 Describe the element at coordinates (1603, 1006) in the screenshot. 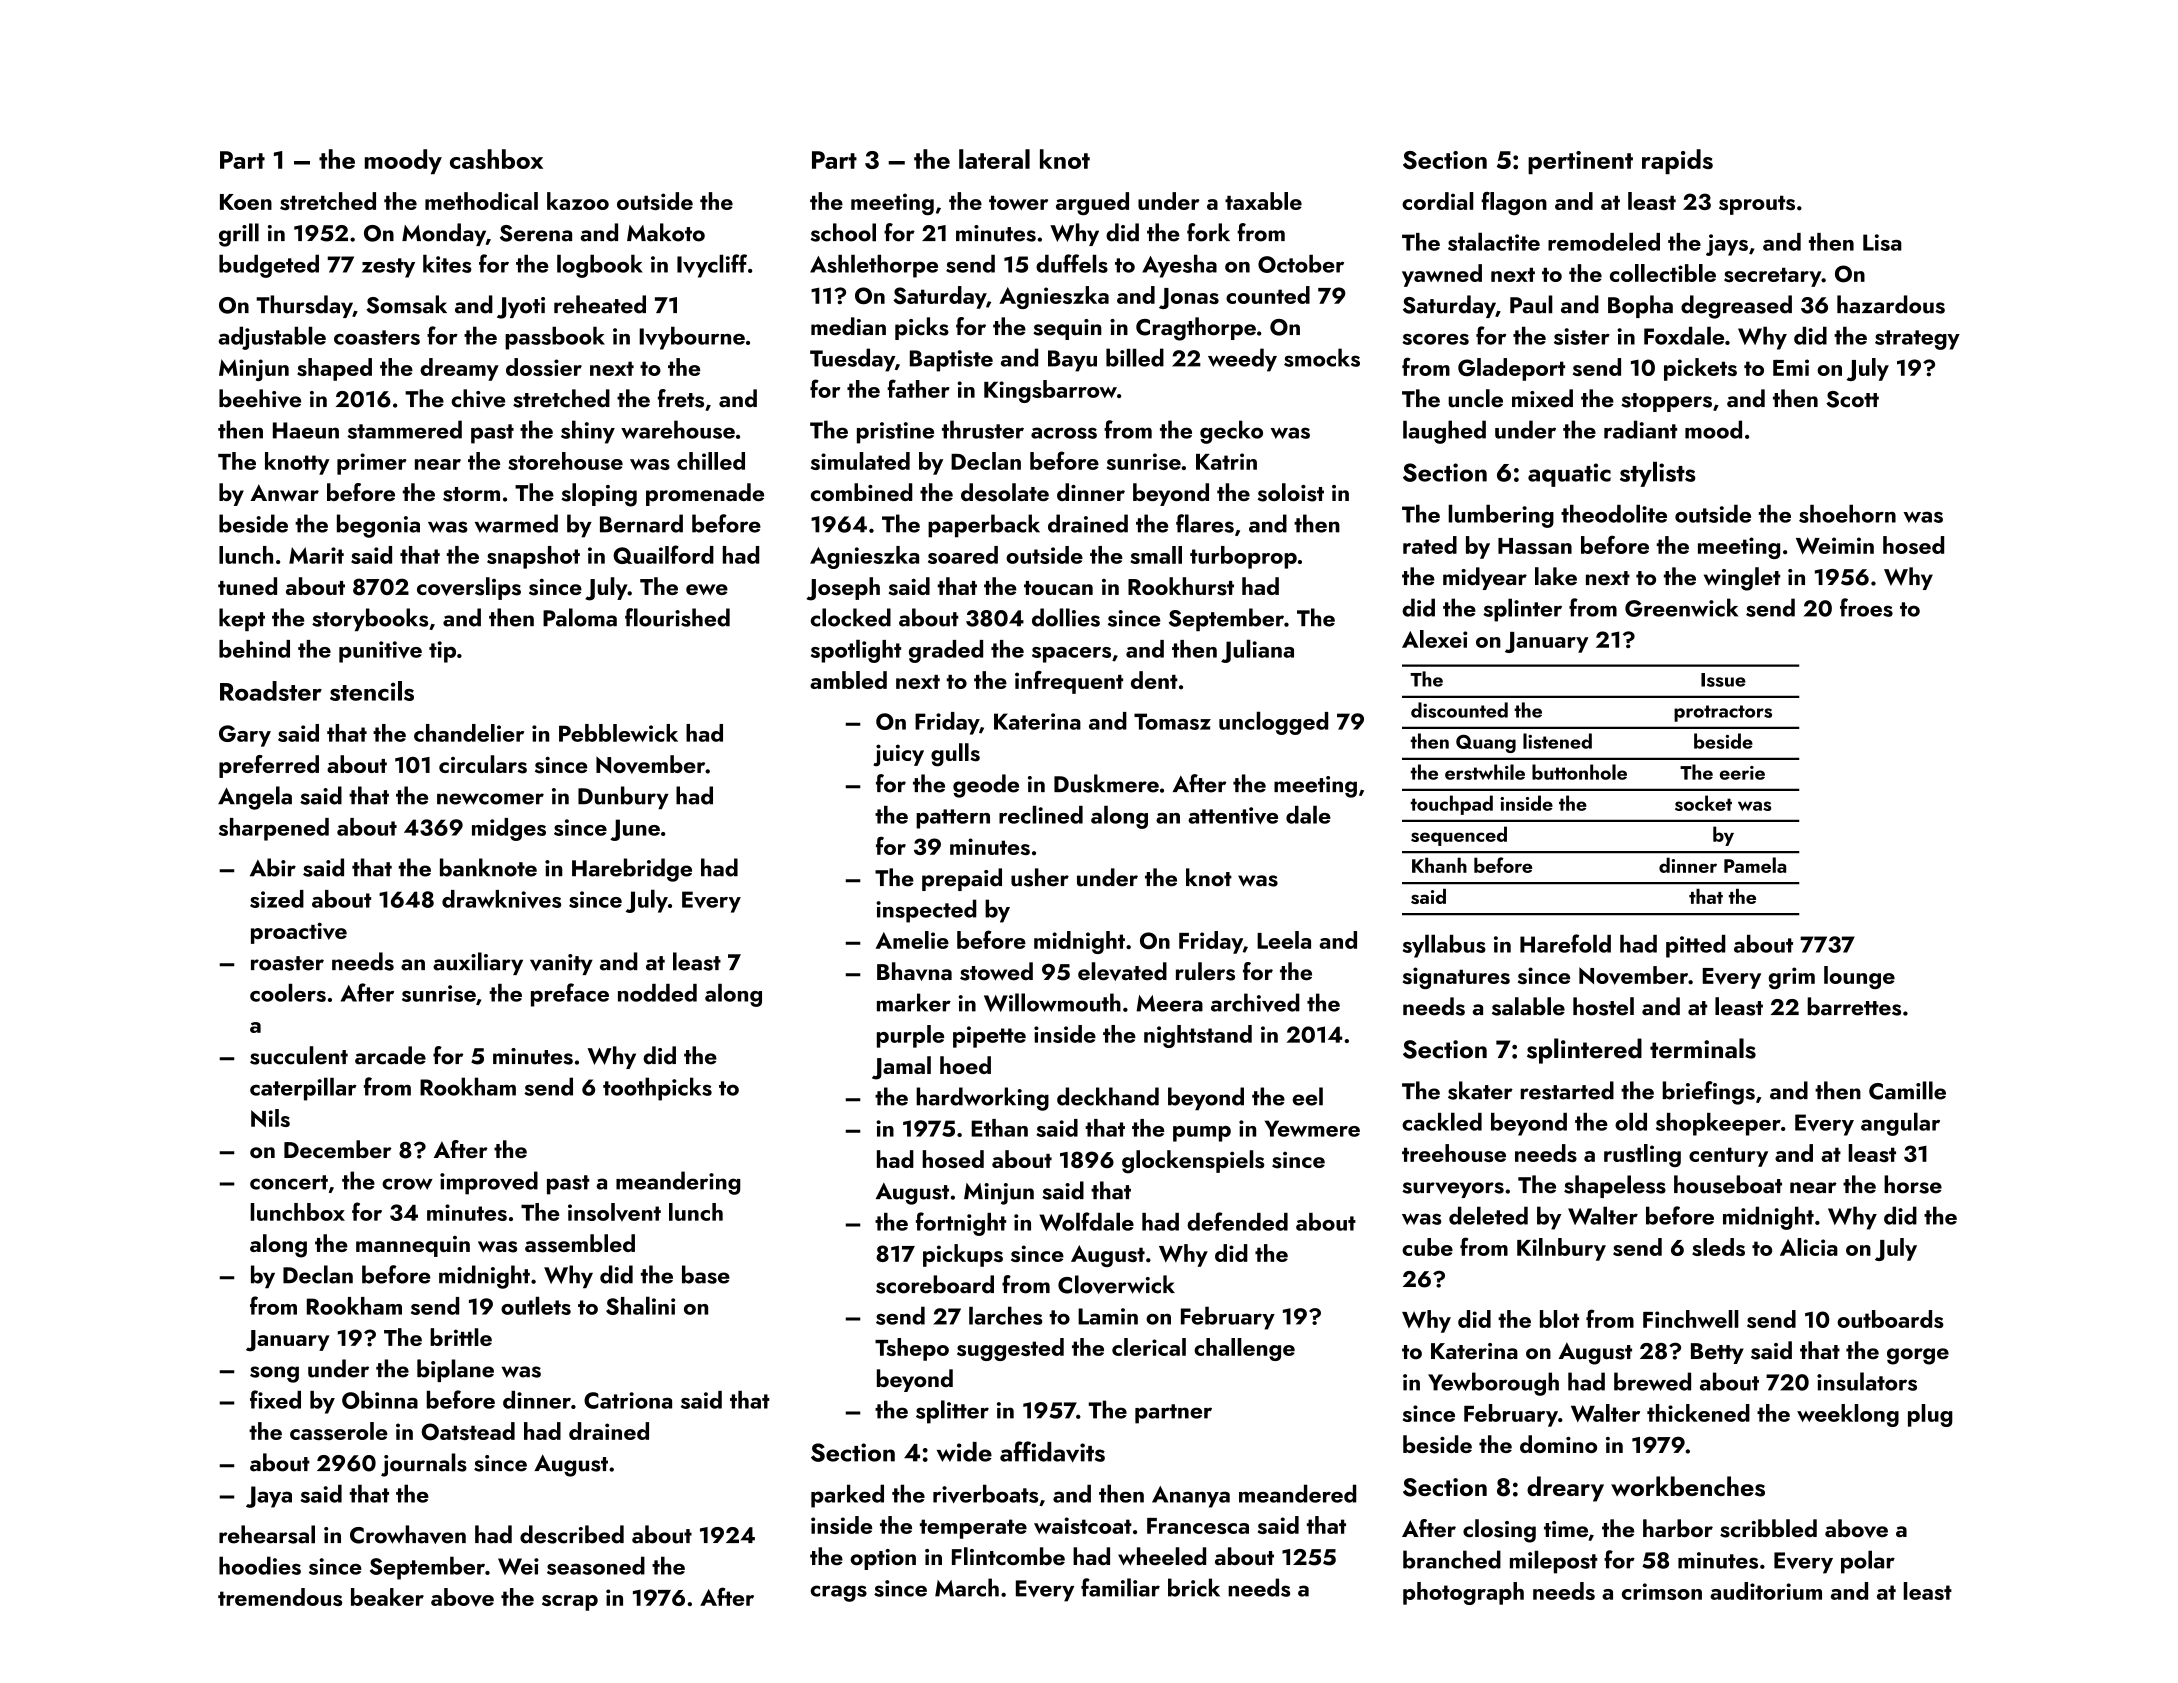

I see `hostel` at that location.
